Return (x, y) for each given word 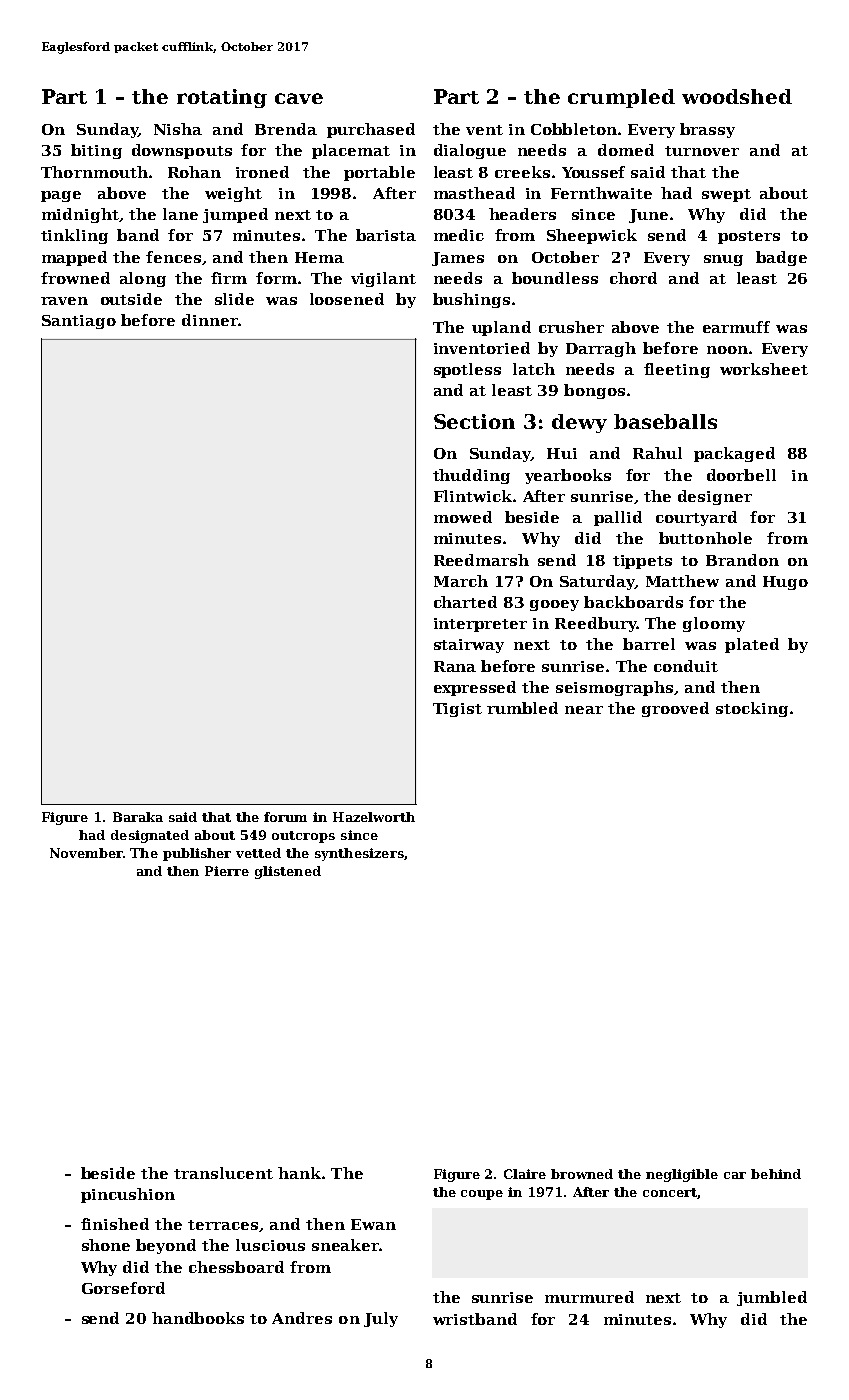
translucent (223, 1173)
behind (776, 1174)
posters (749, 237)
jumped (235, 215)
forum (285, 817)
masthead (474, 193)
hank (299, 1173)
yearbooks (568, 476)
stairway (469, 646)
